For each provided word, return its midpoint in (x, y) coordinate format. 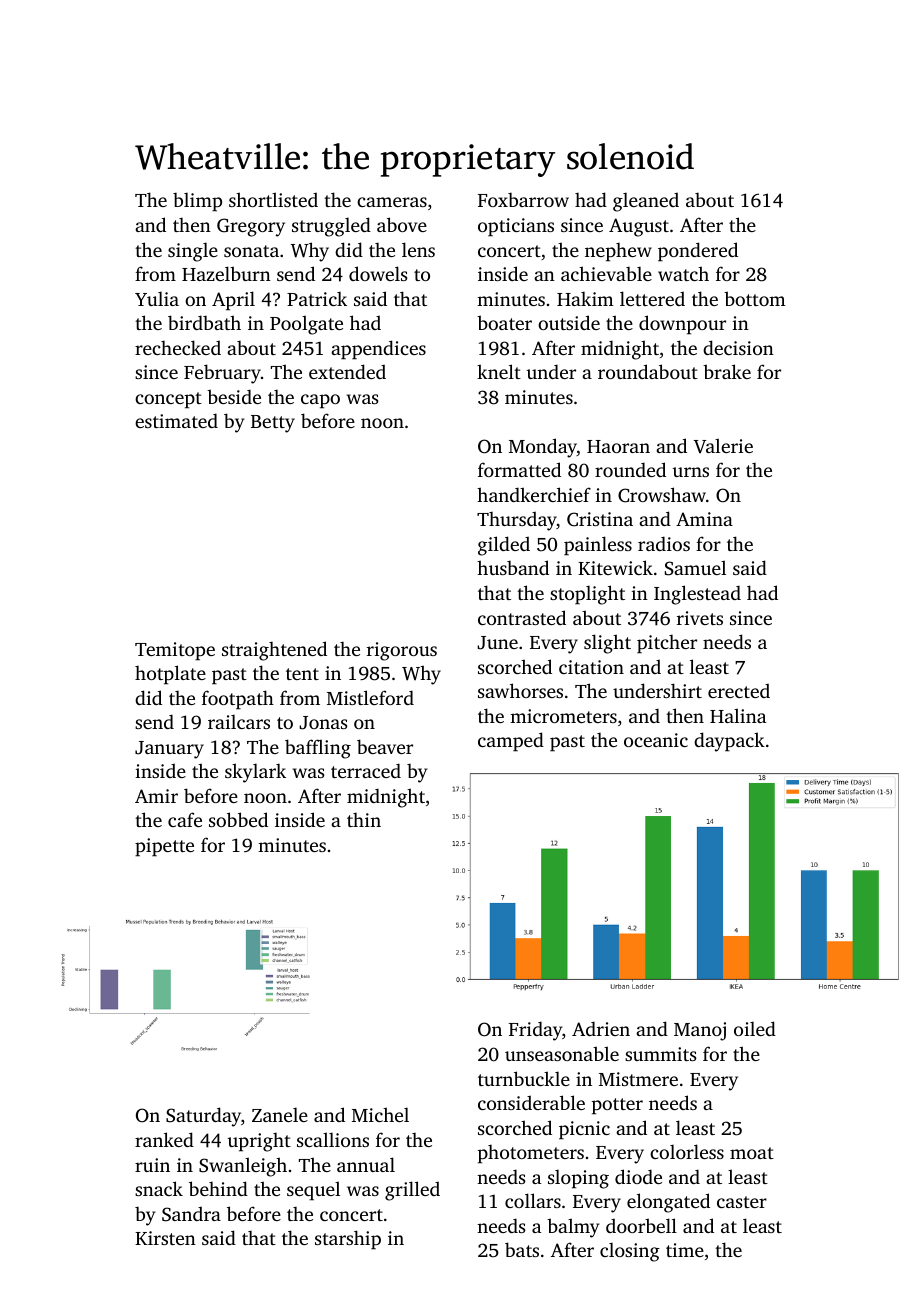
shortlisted (273, 199)
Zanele (280, 1114)
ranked (164, 1139)
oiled (755, 1028)
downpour (682, 325)
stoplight (587, 595)
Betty (273, 424)
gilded (504, 546)
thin (364, 819)
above (402, 224)
